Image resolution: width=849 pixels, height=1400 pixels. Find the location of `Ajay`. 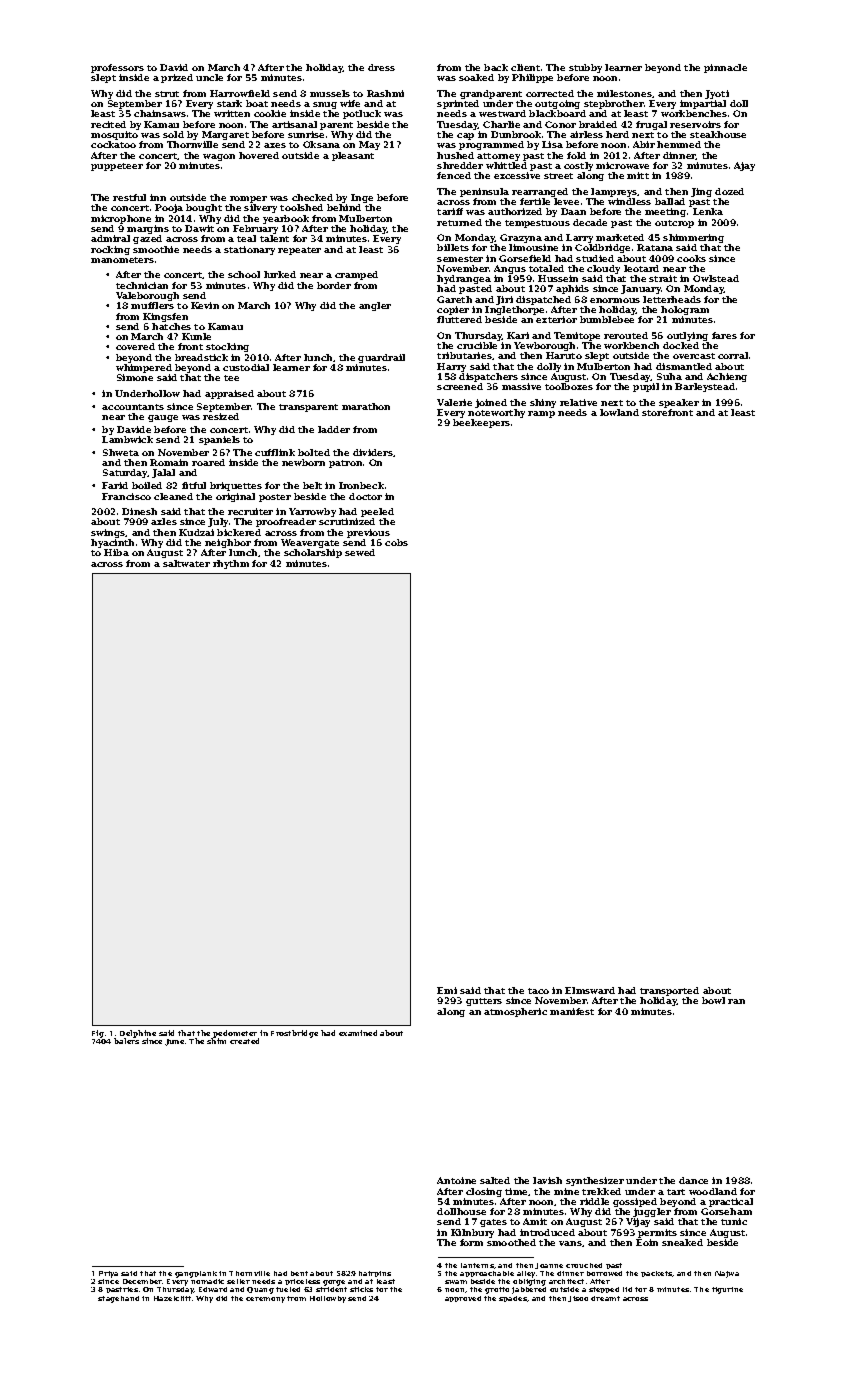

Ajay is located at coordinates (744, 166).
